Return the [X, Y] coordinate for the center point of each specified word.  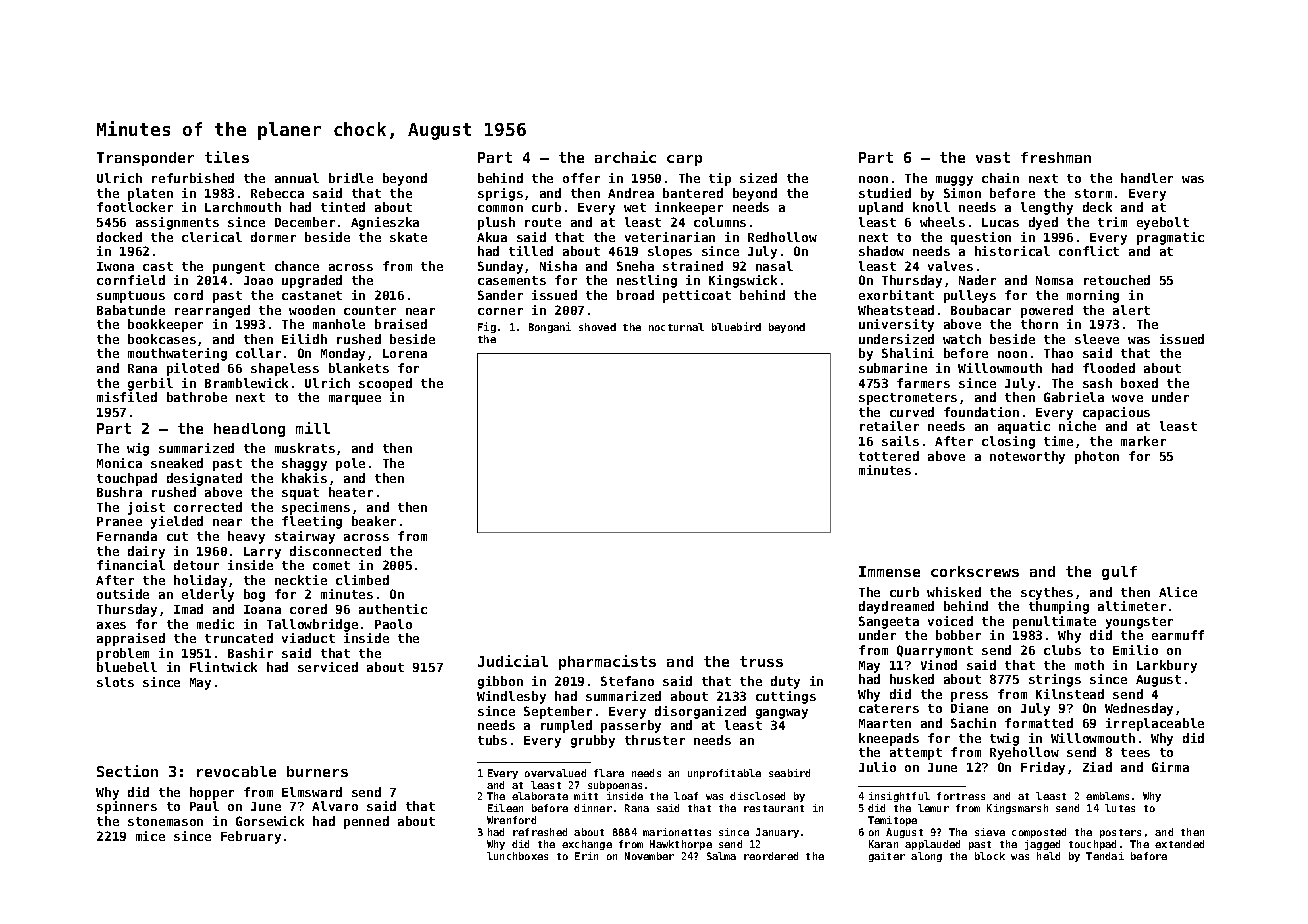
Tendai [1105, 856]
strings [1055, 680]
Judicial [513, 661]
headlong [249, 430]
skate [408, 237]
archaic [625, 157]
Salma [721, 856]
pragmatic [1170, 238]
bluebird [736, 326]
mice [150, 836]
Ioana [262, 609]
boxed [1139, 383]
